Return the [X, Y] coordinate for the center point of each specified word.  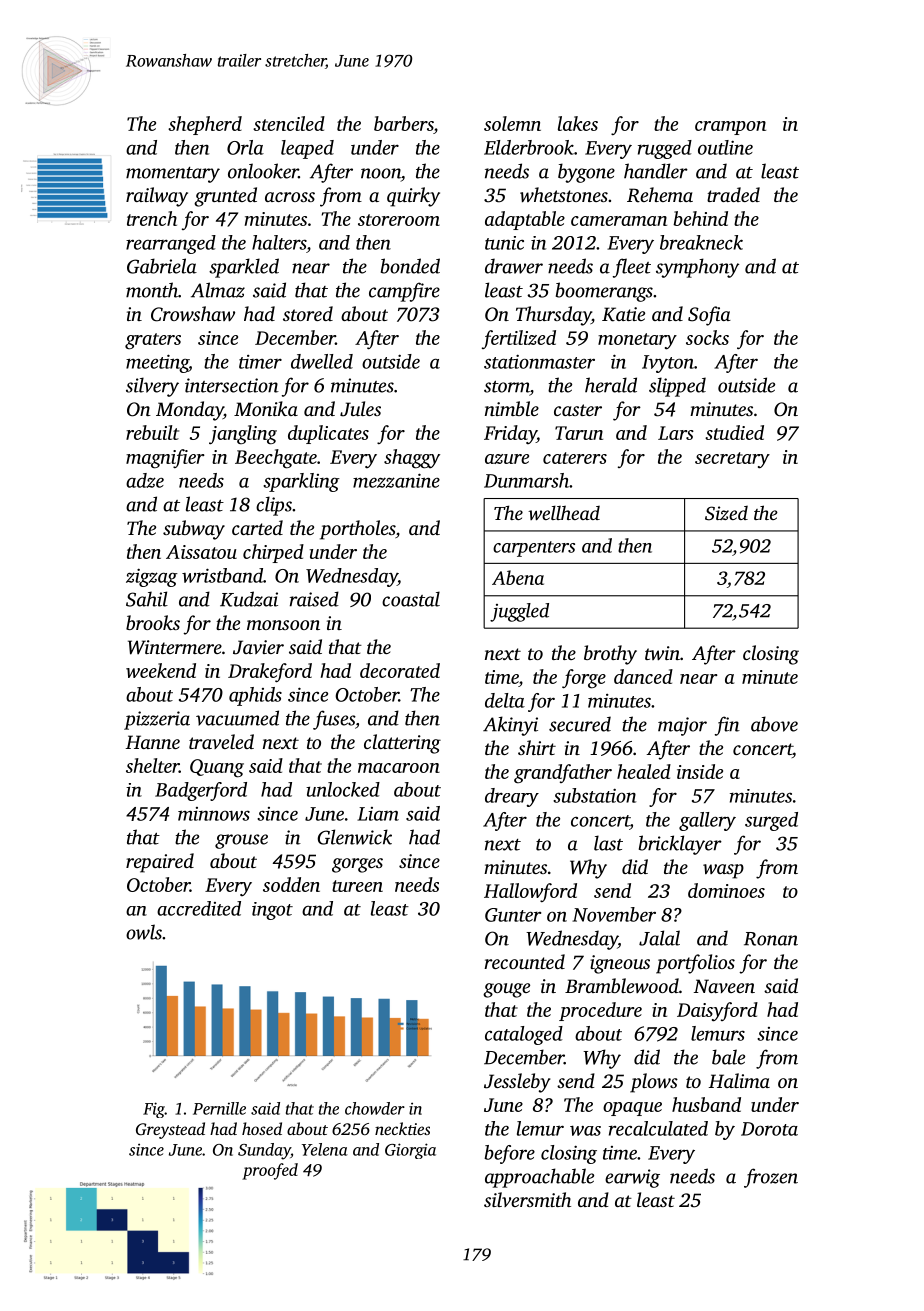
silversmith [527, 1199]
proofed [270, 1171]
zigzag [152, 577]
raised [314, 599]
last [608, 843]
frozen [771, 1178]
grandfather [563, 774]
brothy [610, 655]
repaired [160, 863]
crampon [730, 128]
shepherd [205, 125]
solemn [512, 123]
